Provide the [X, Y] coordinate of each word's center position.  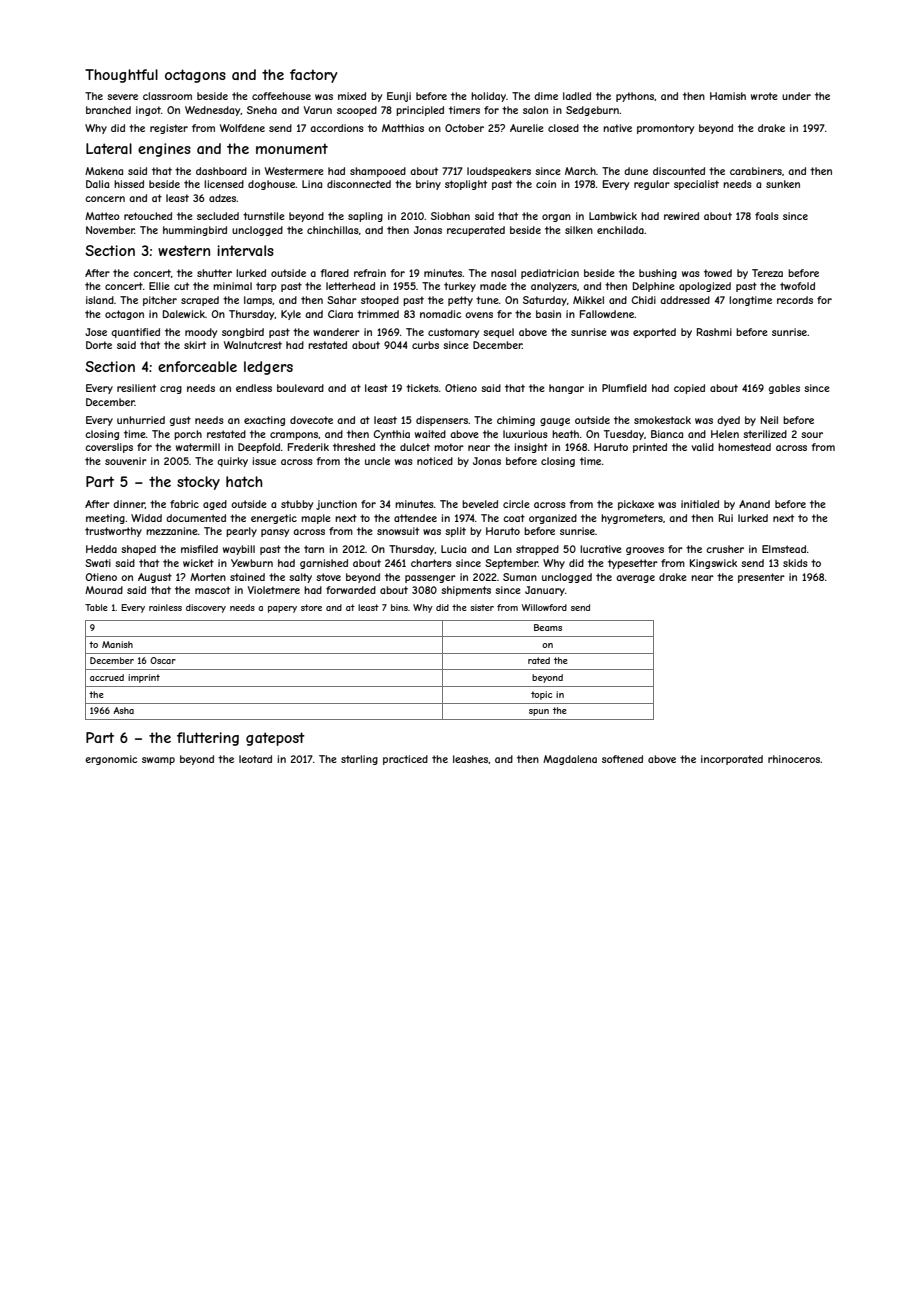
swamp [158, 761]
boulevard [300, 388]
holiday [488, 97]
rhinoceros [794, 759]
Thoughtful [121, 76]
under [796, 96]
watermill [198, 447]
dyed [728, 421]
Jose [96, 332]
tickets [422, 388]
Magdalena [570, 760]
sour [812, 435]
